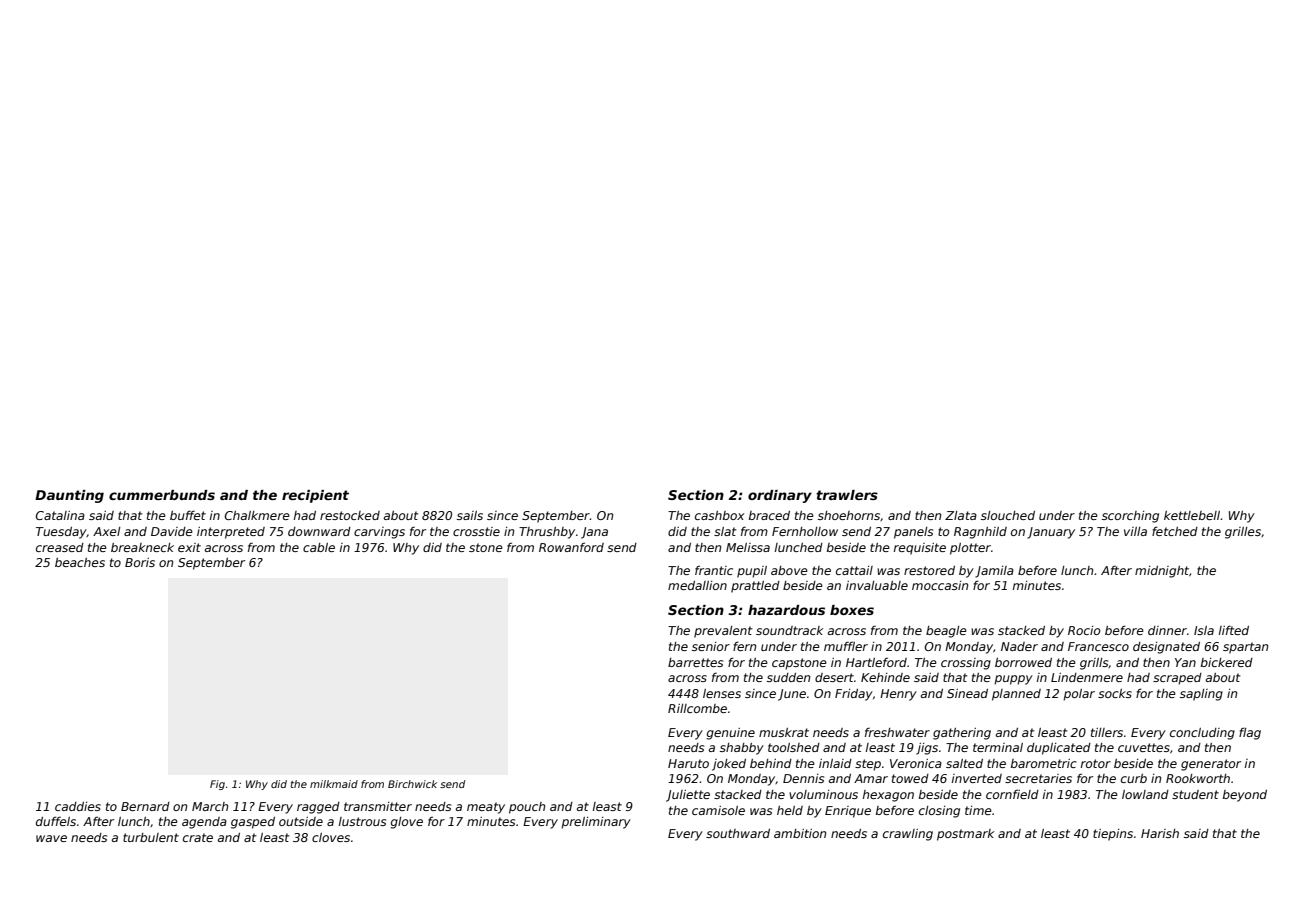 The image size is (1308, 924). I want to click on ragged, so click(318, 808).
